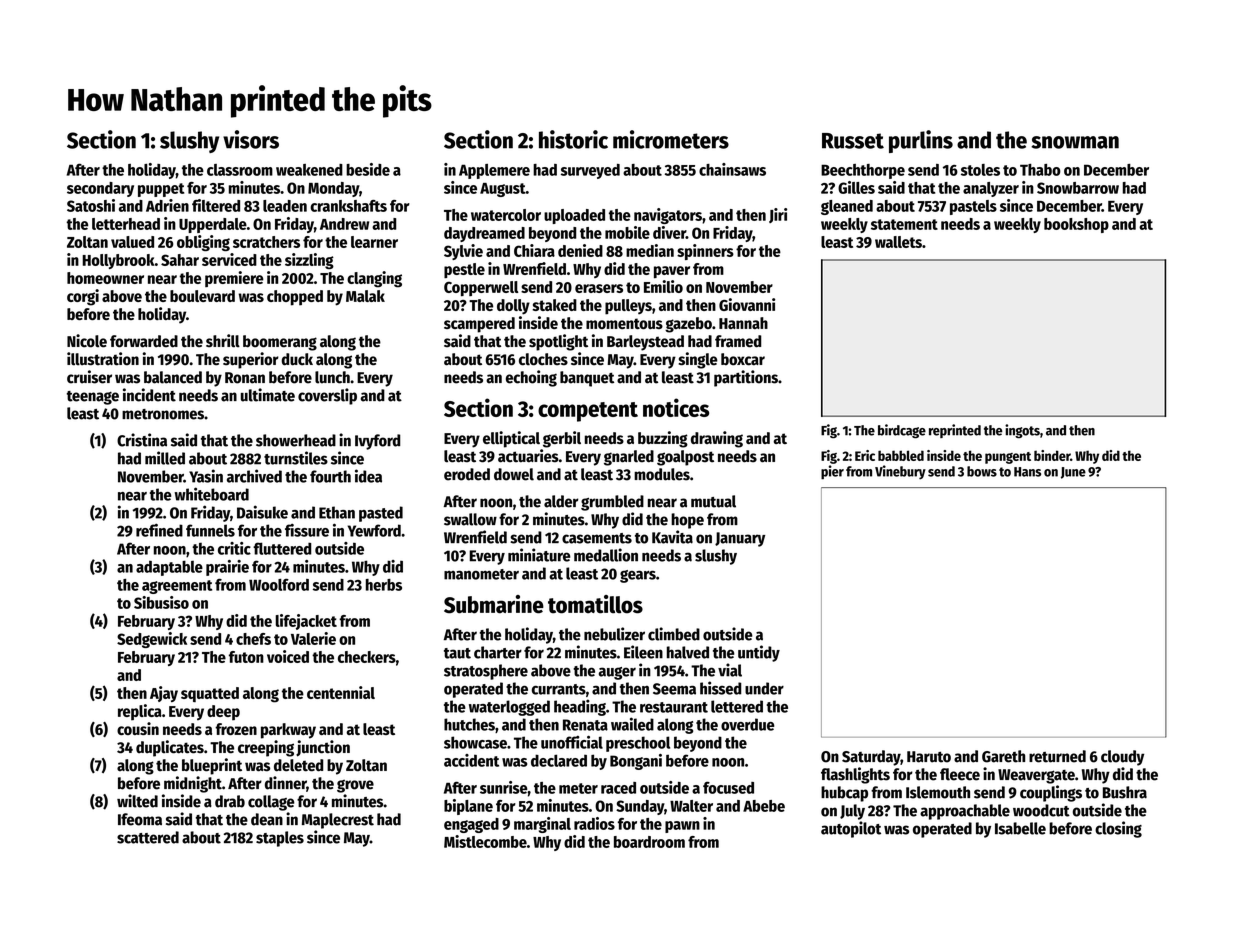  I want to click on Isabelle, so click(1020, 828).
